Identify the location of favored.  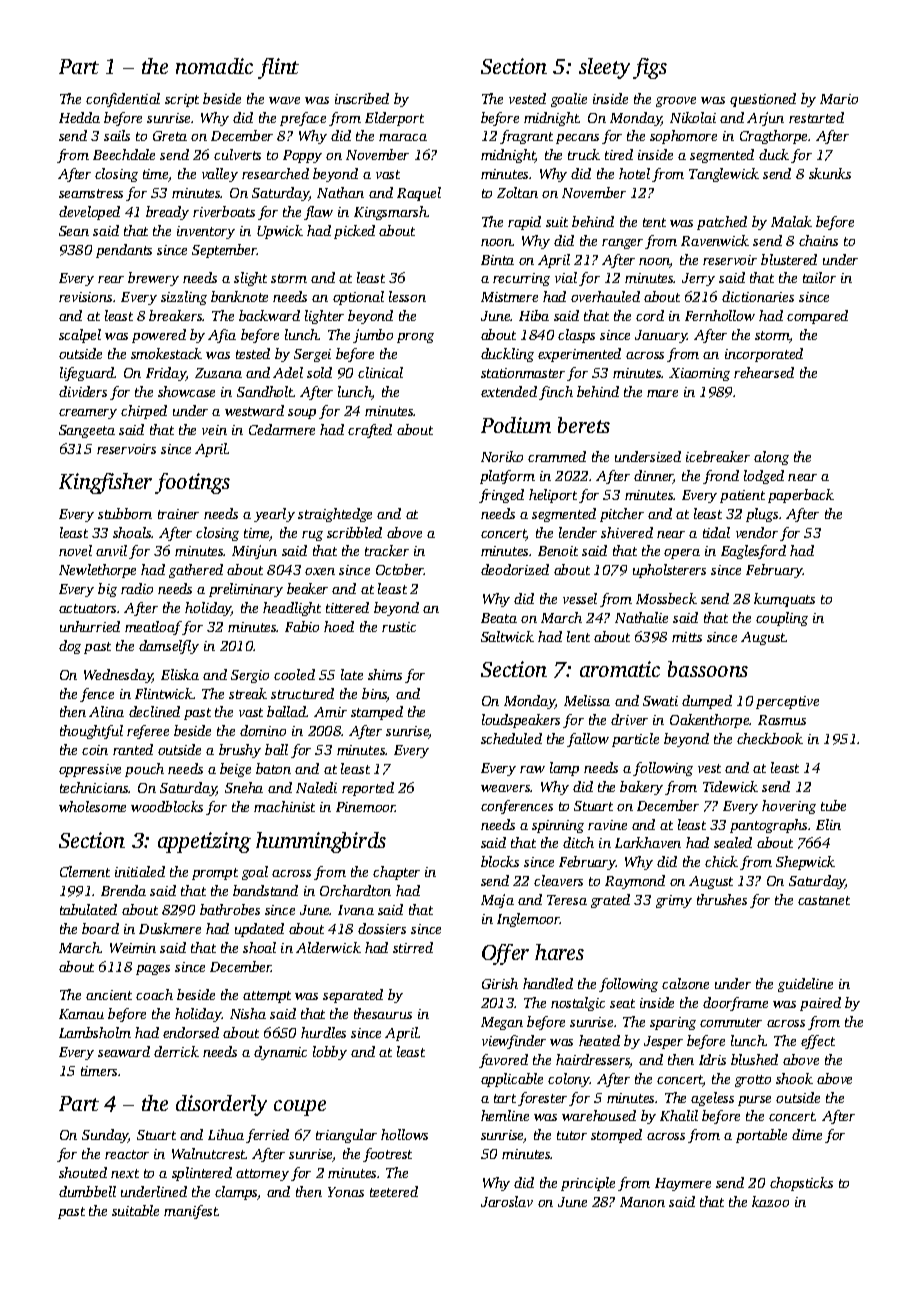
(503, 1061).
